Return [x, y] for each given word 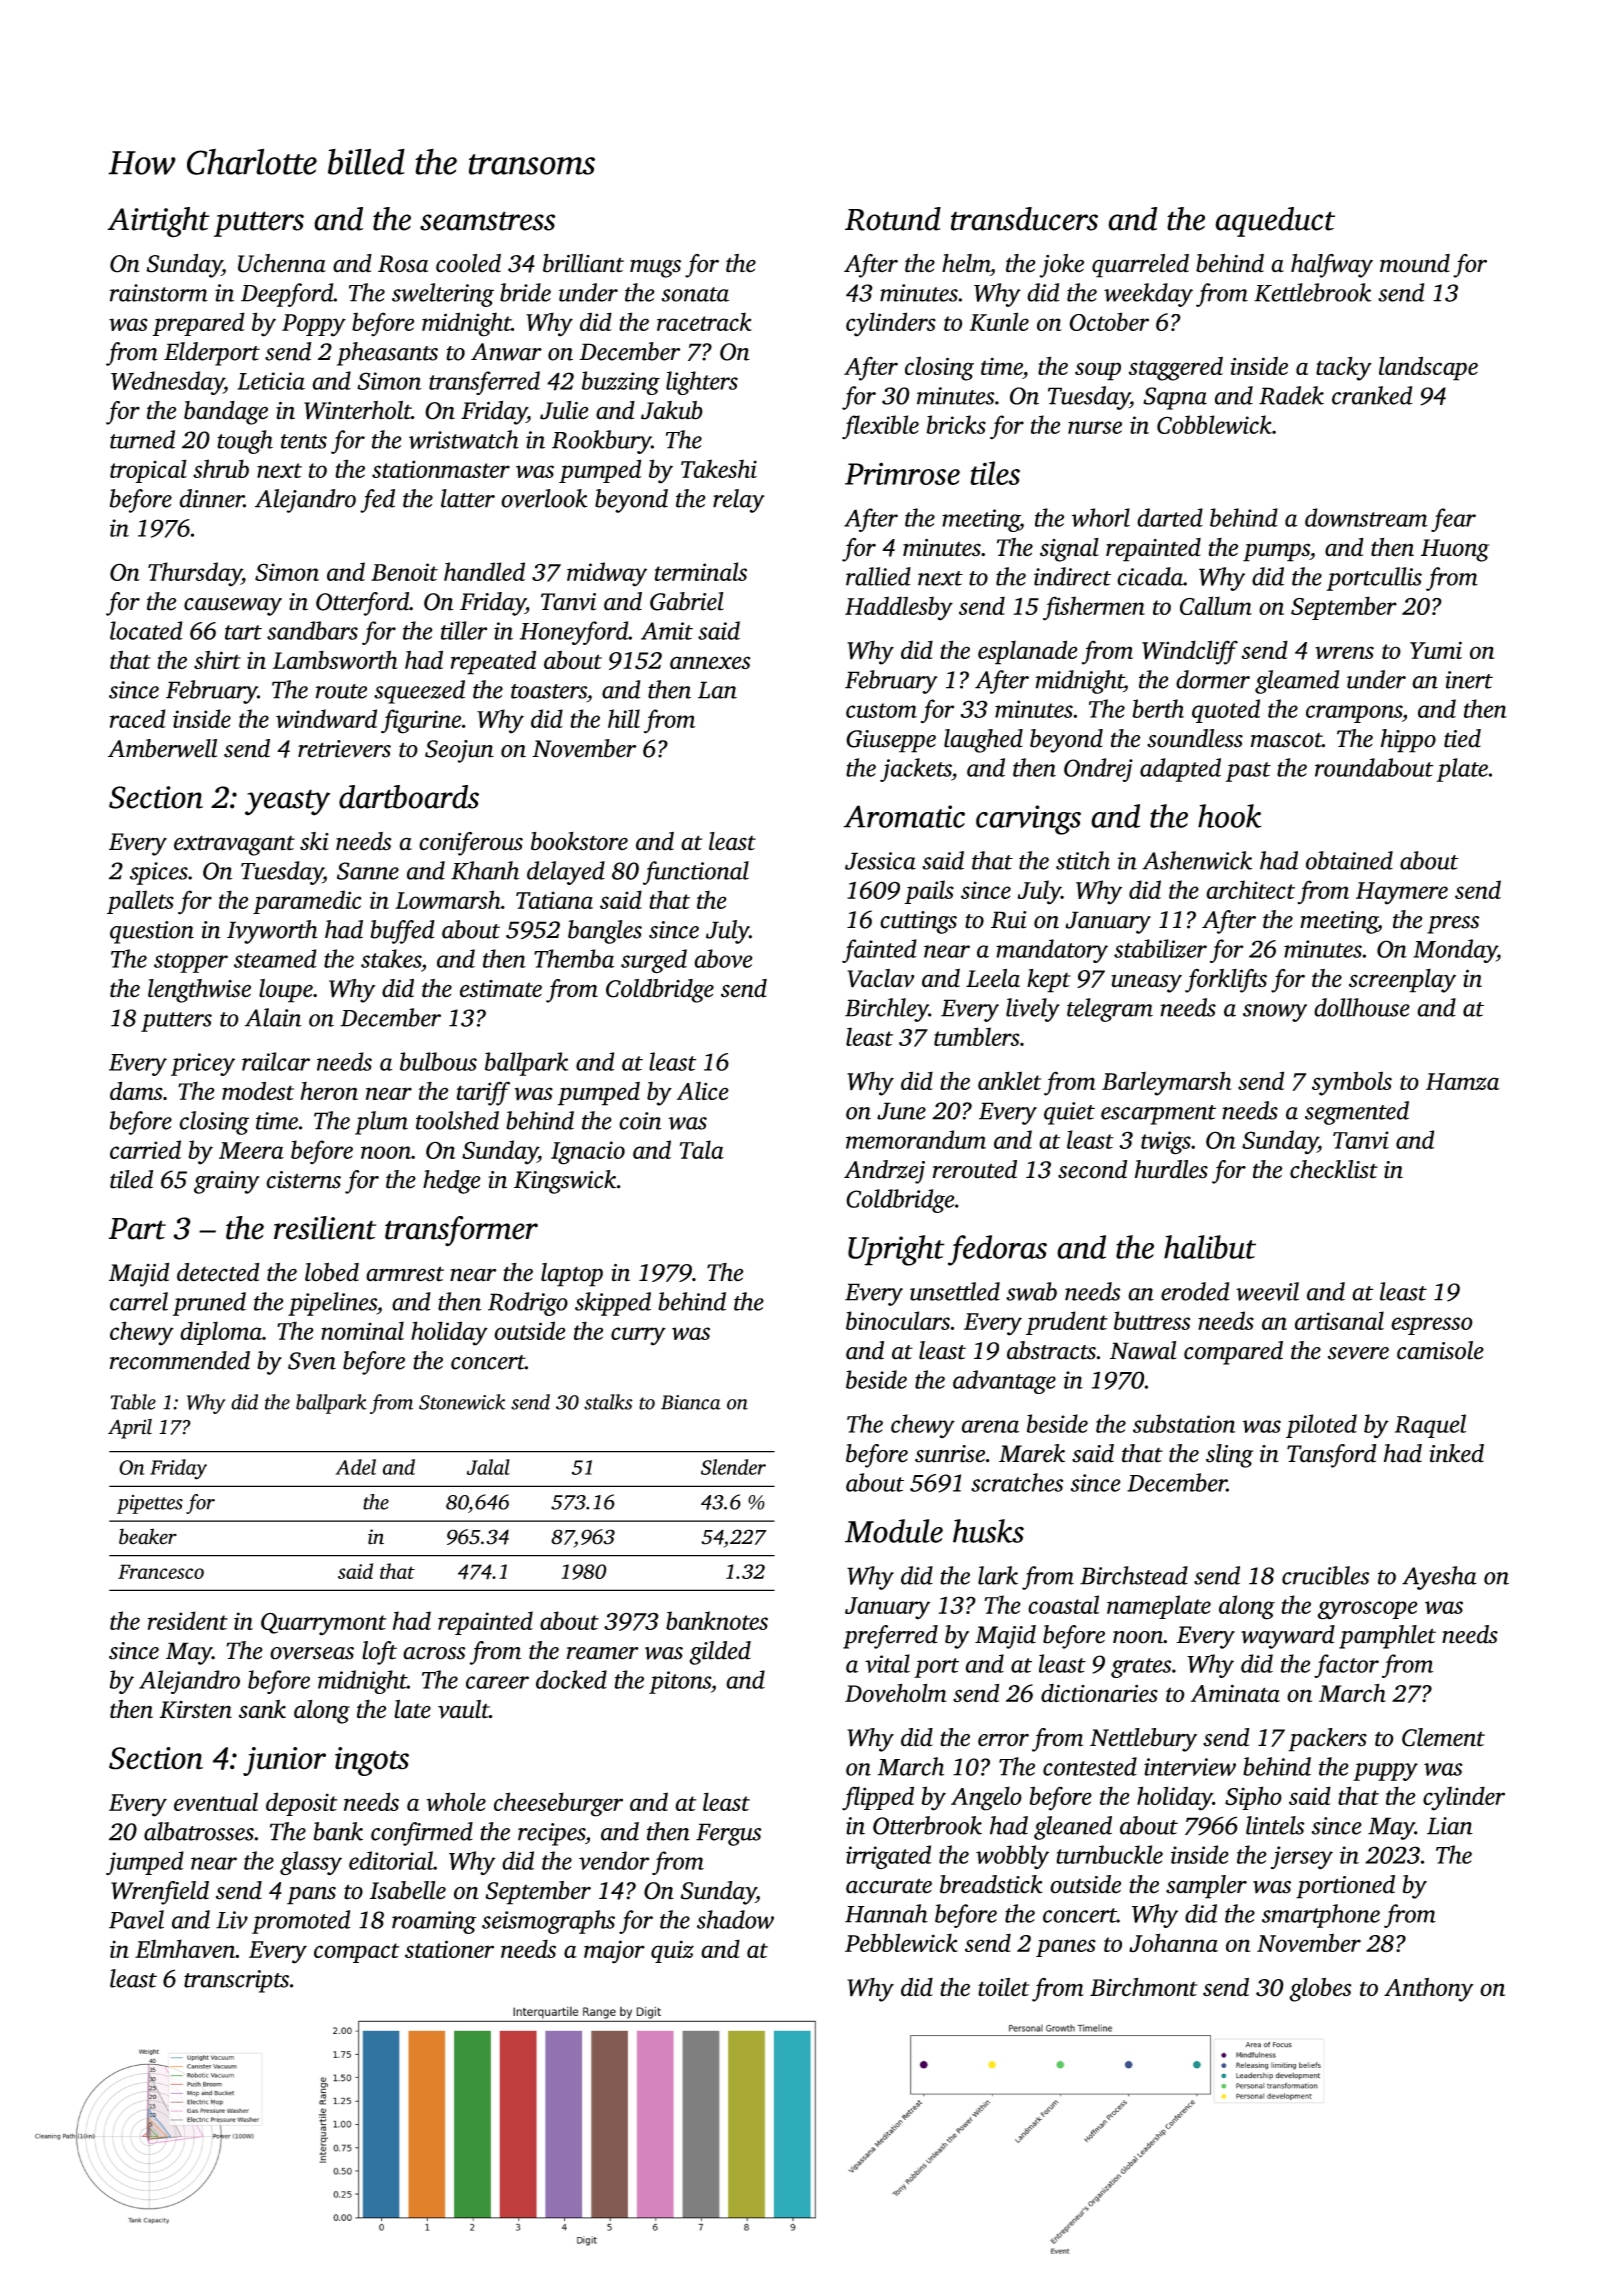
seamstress [488, 221]
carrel [139, 1301]
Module [894, 1531]
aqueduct [1275, 222]
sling [1229, 1456]
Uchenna [282, 263]
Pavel [136, 1919]
